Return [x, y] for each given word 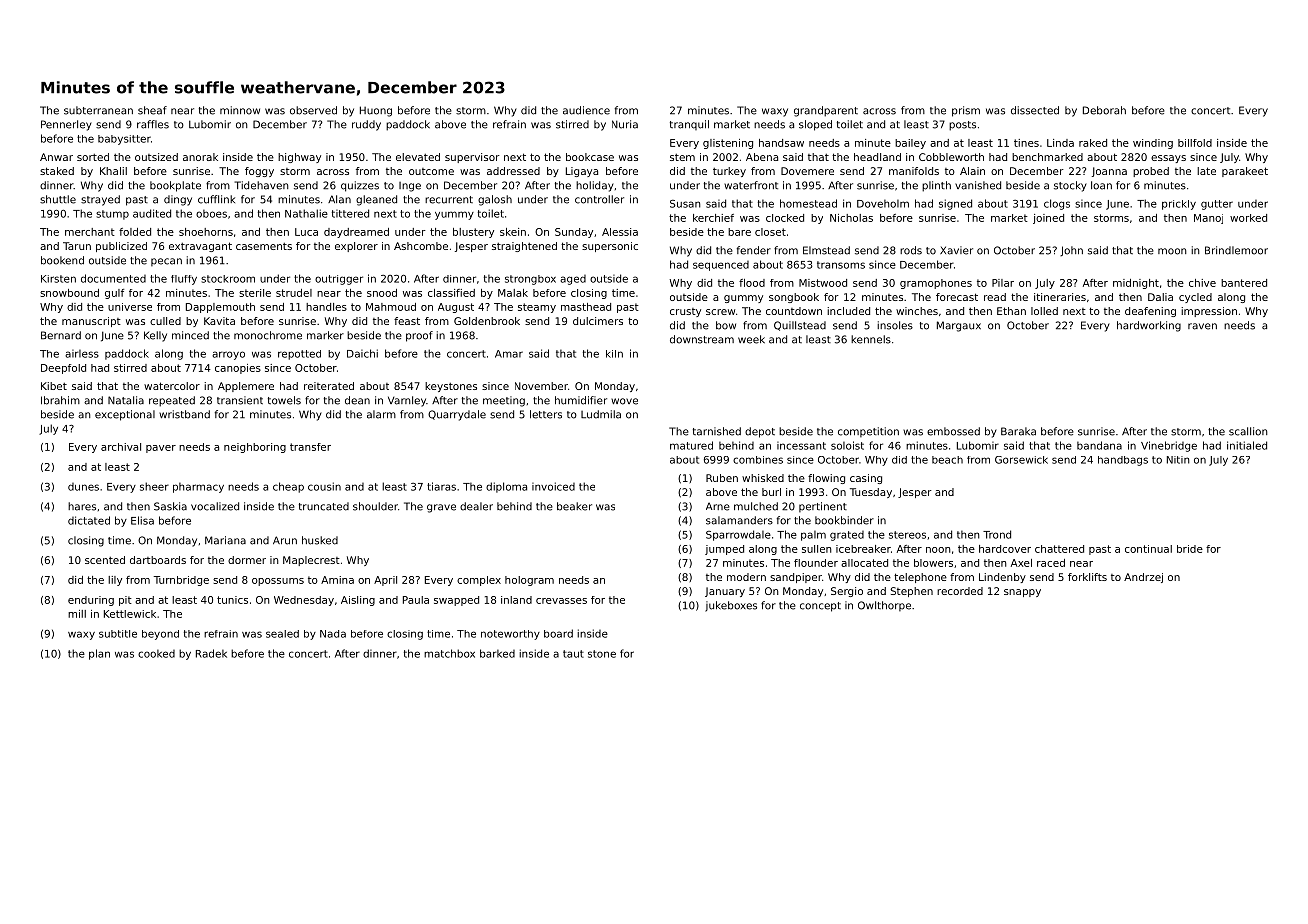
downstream [702, 339]
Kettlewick [130, 614]
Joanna [1109, 172]
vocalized [215, 506]
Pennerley [66, 125]
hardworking [1149, 326]
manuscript [91, 322]
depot [760, 432]
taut [573, 654]
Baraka [1018, 431]
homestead [808, 203]
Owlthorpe [884, 606]
